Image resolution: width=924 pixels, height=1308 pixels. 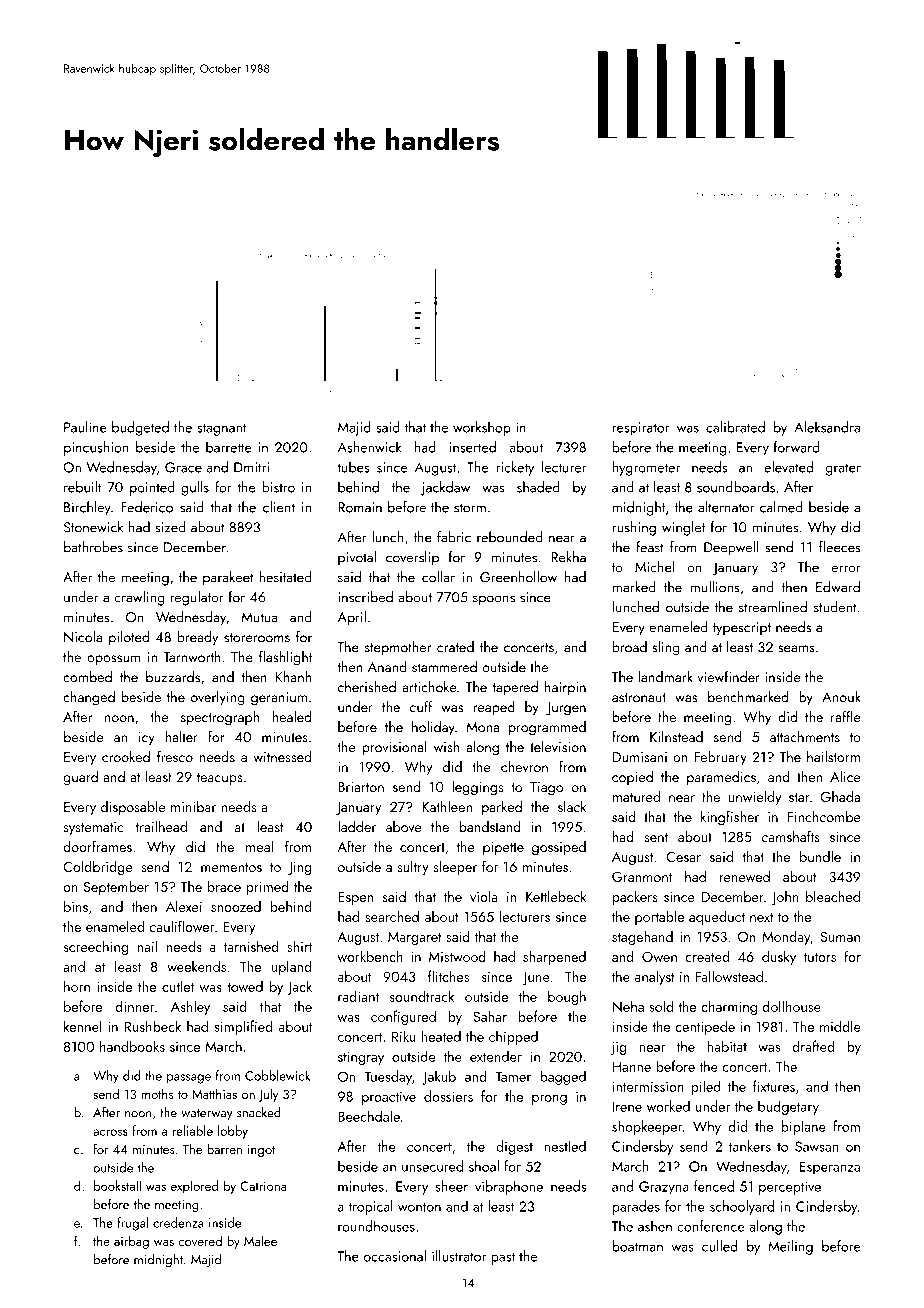 I want to click on stagnant, so click(x=222, y=429).
